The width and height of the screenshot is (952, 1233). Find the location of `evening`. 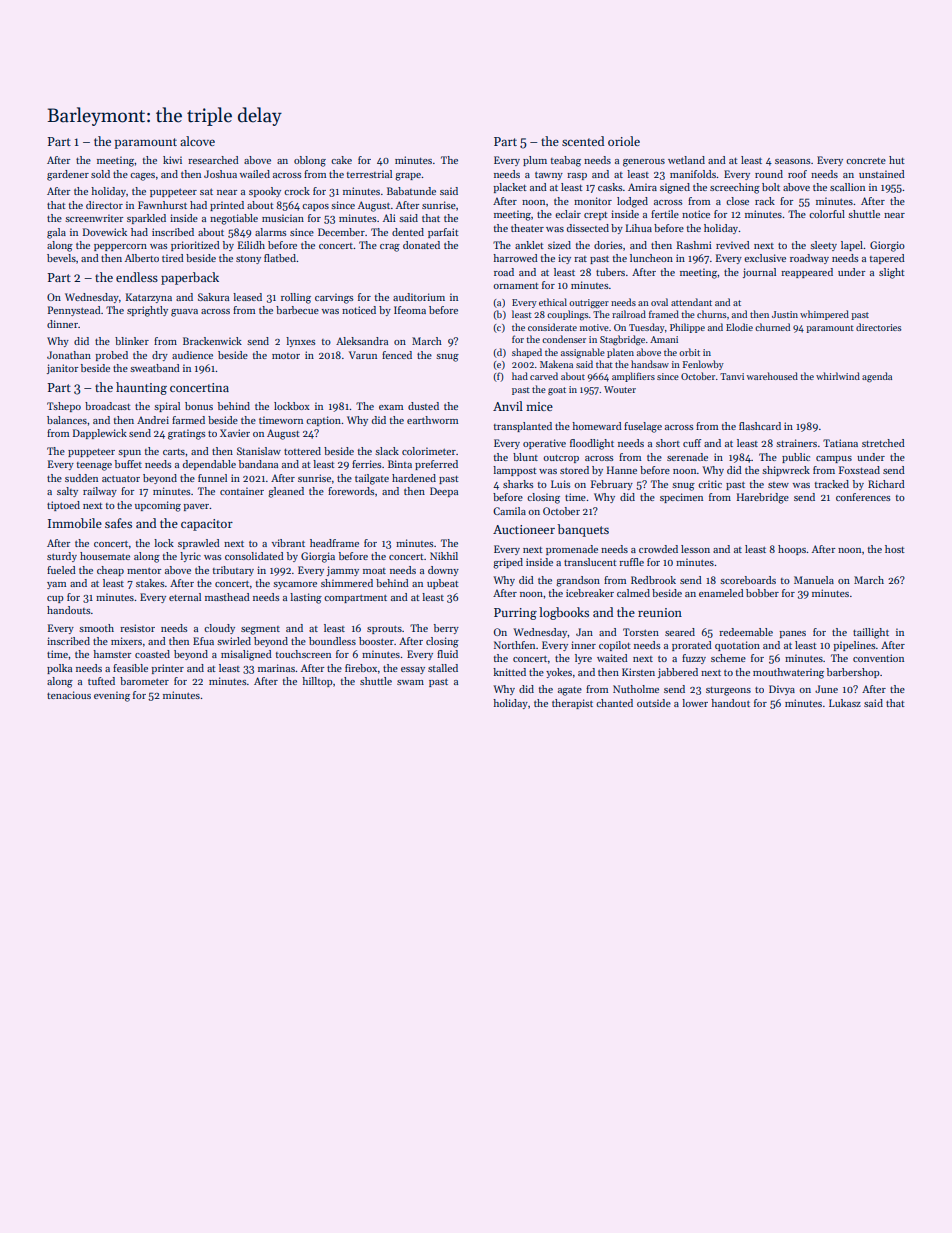

evening is located at coordinates (112, 696).
